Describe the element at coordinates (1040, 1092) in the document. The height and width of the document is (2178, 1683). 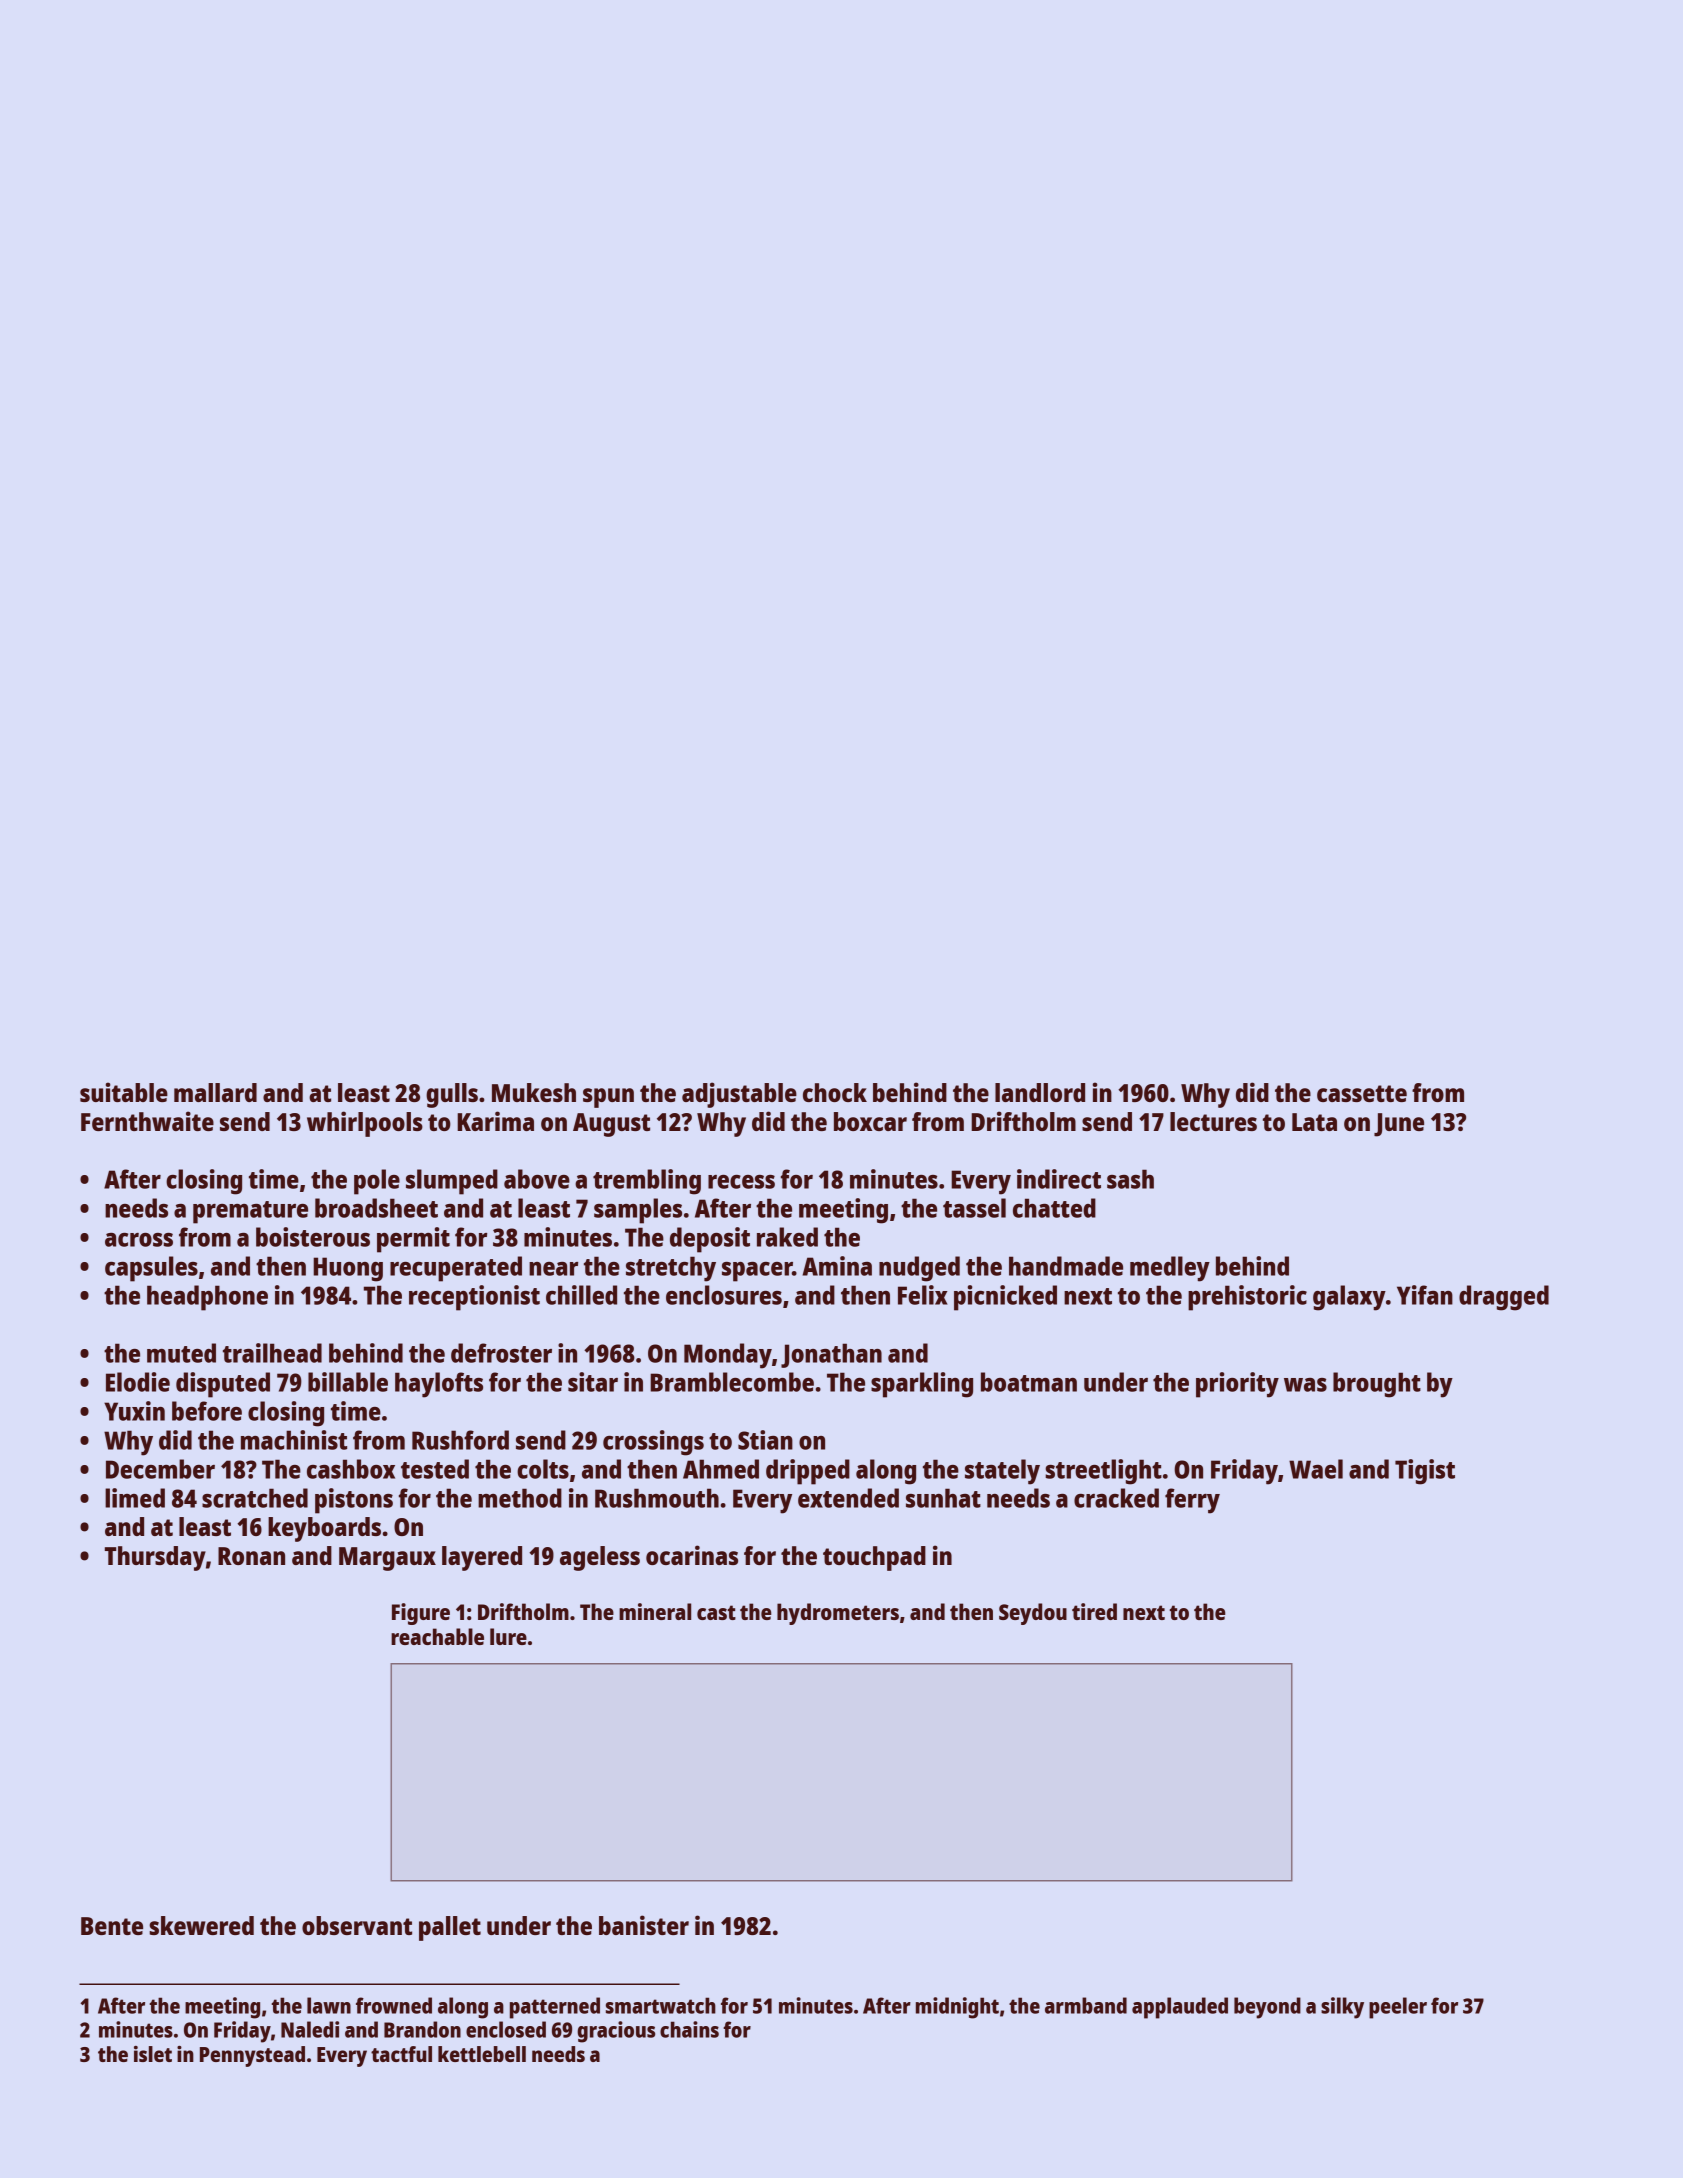
I see `landlord` at that location.
